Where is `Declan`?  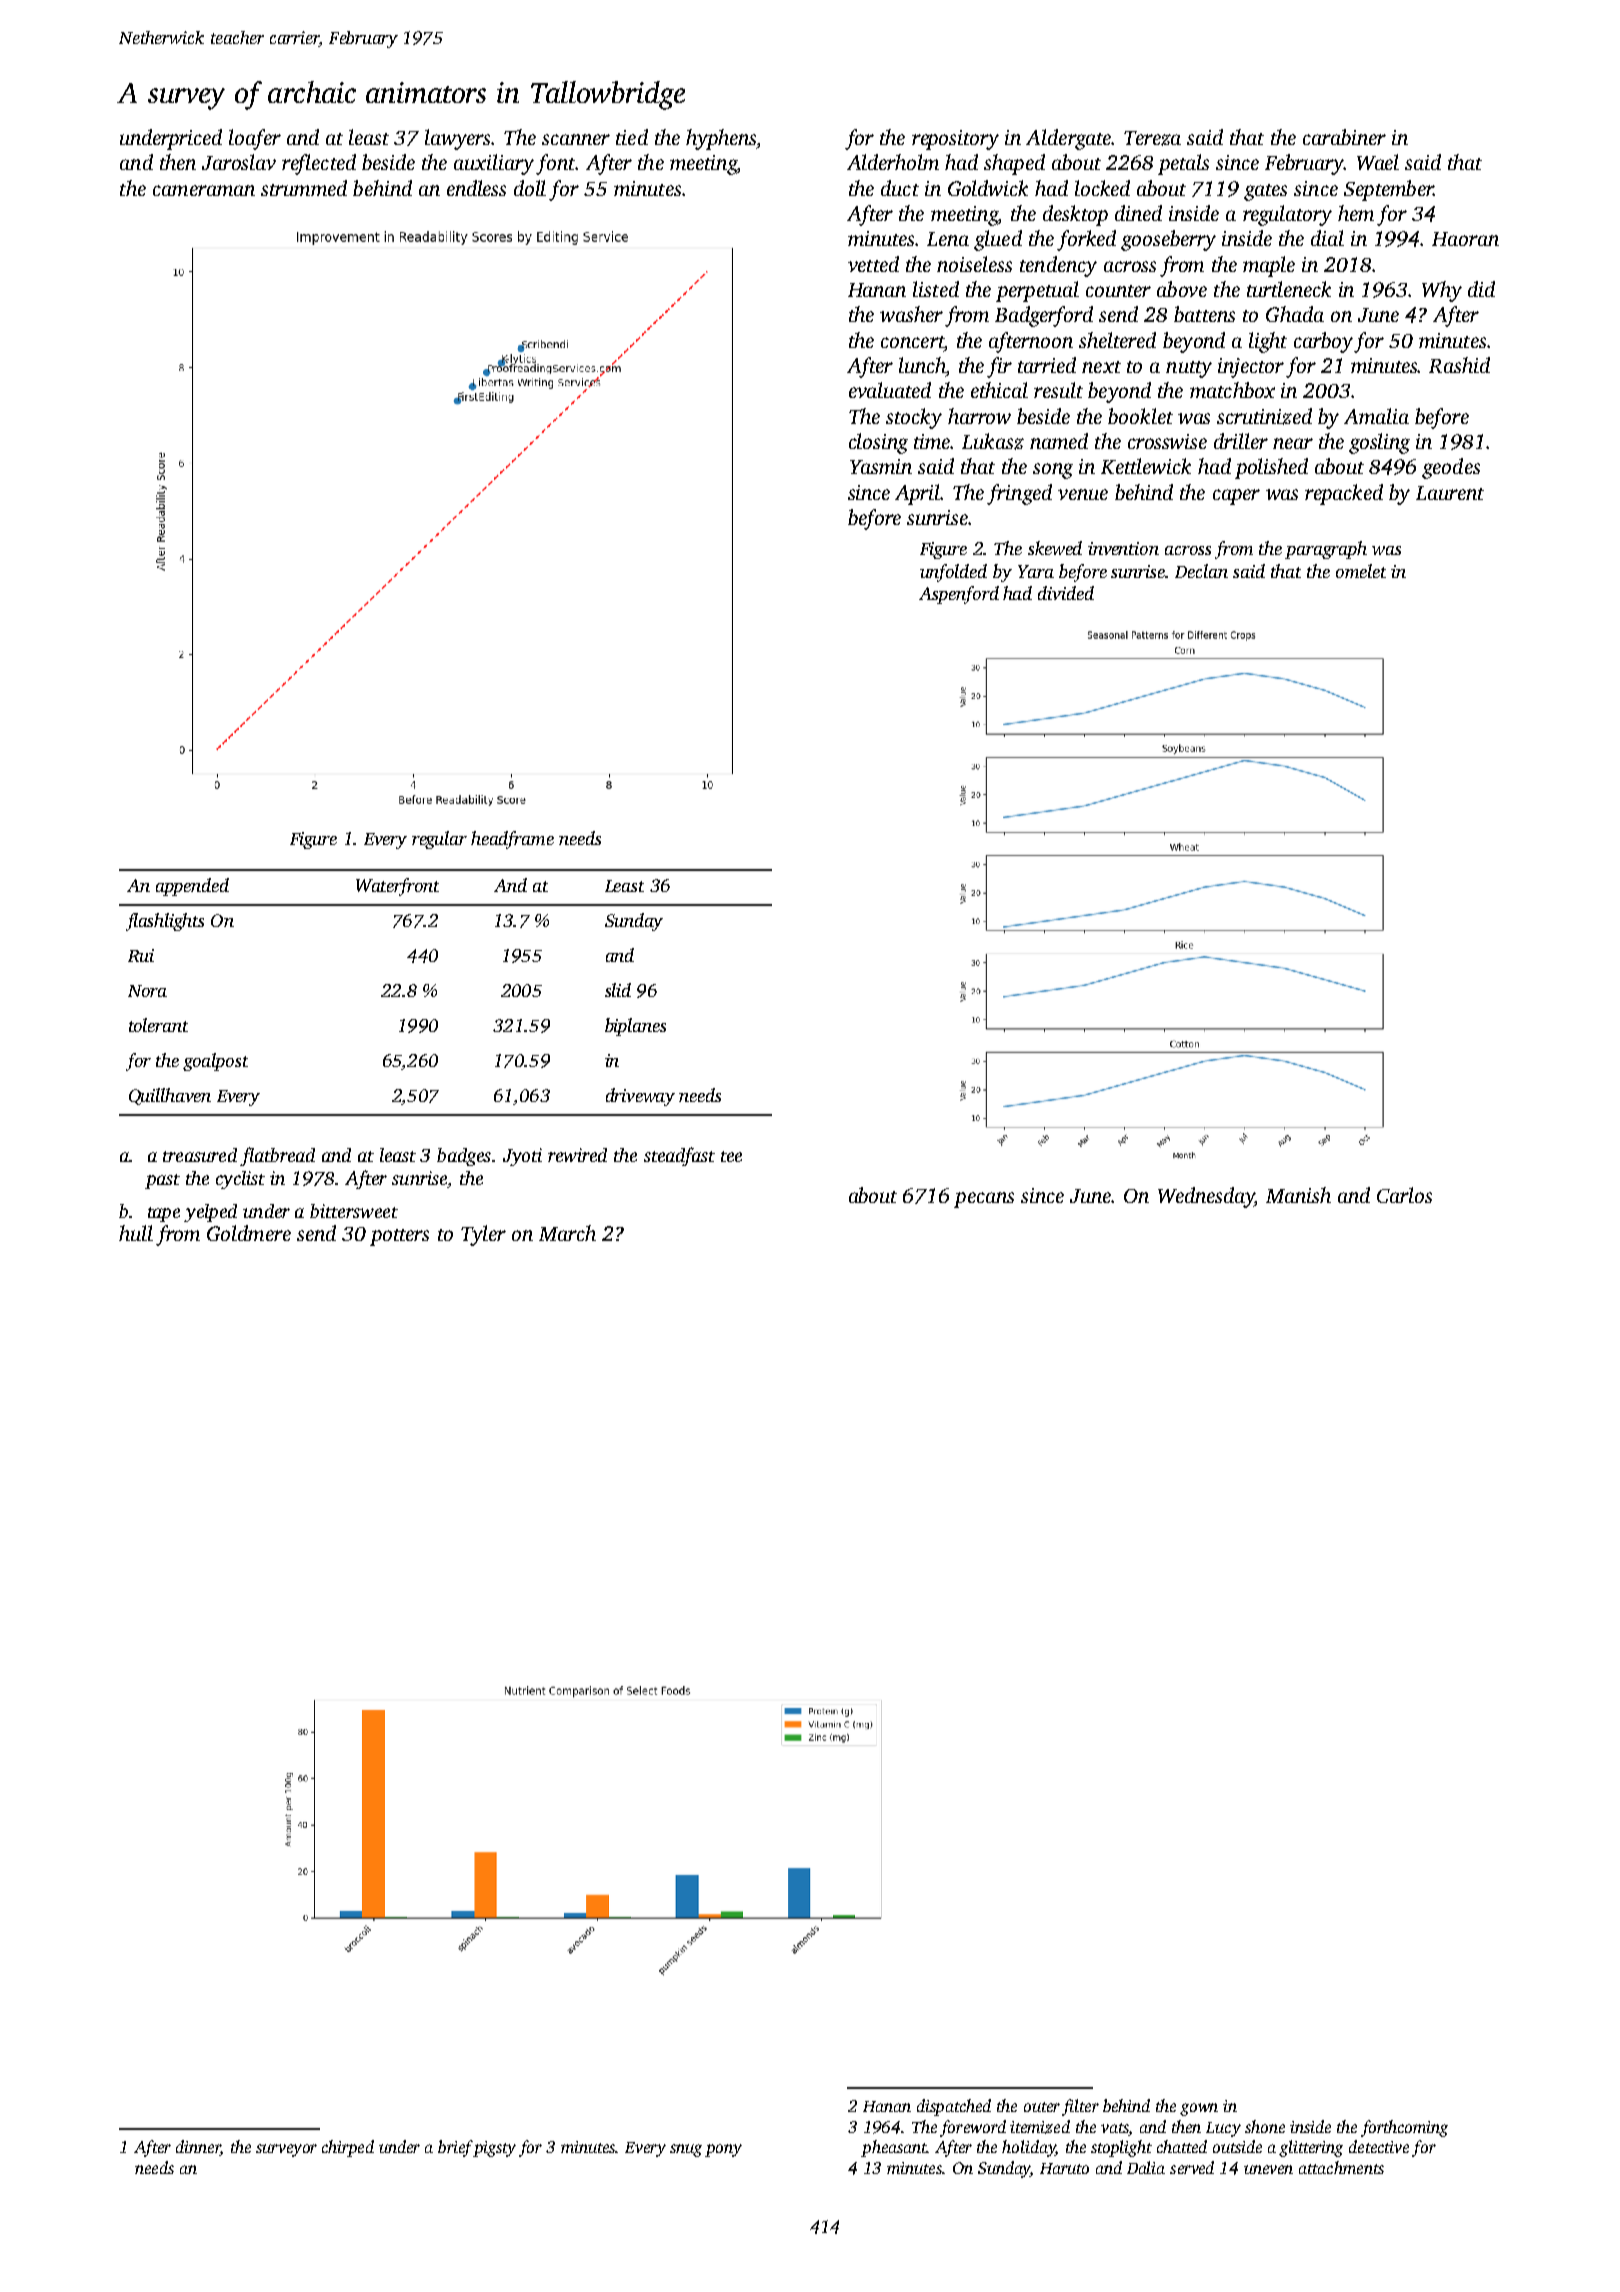
Declan is located at coordinates (1201, 571).
